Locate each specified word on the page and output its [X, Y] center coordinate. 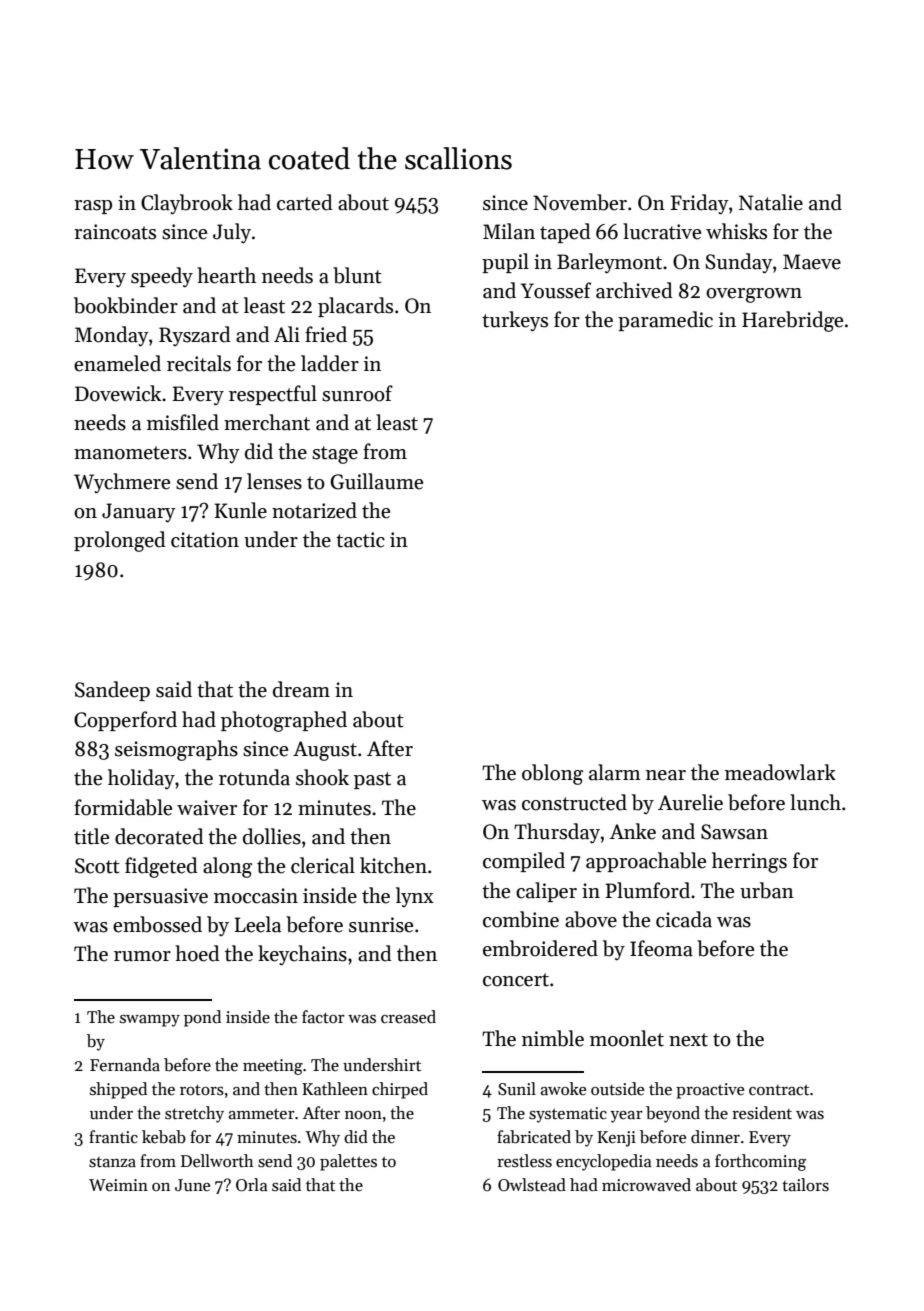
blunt [357, 275]
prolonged [120, 541]
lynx [415, 897]
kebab [164, 1137]
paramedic [665, 321]
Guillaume [376, 481]
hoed [197, 953]
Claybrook [187, 204]
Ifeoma [661, 948]
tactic [360, 540]
